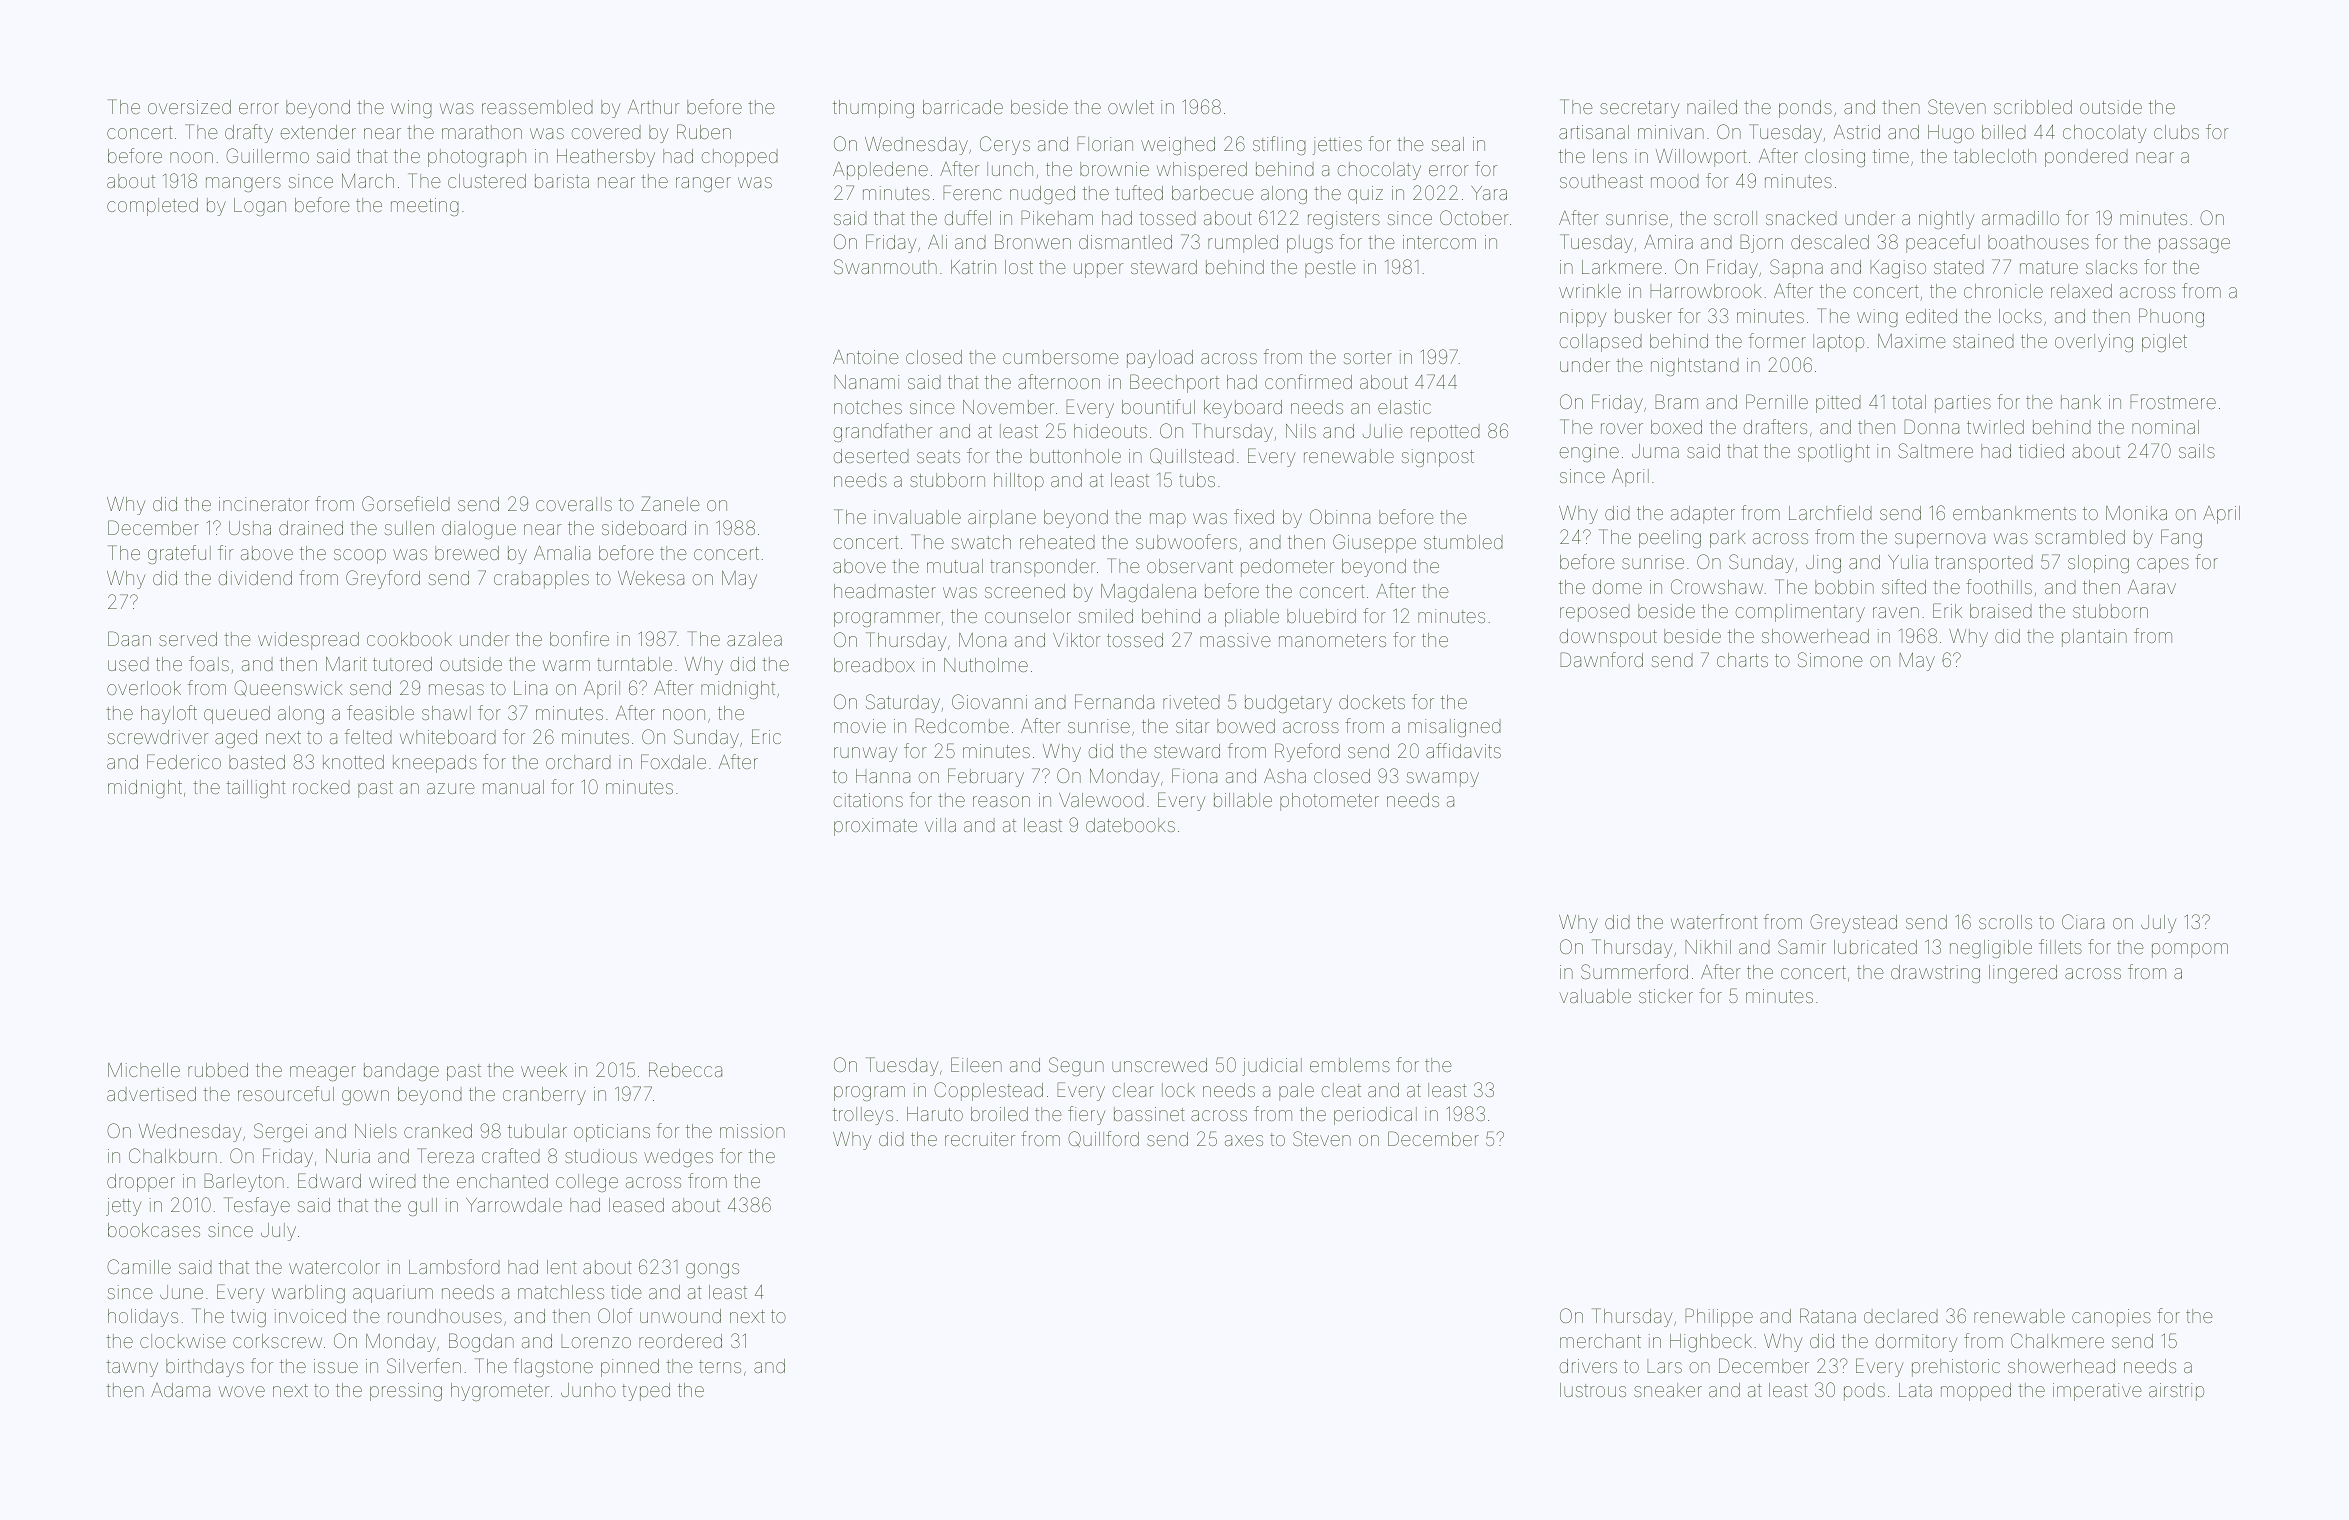 This image has width=2349, height=1520. Describe the element at coordinates (880, 171) in the image. I see `Appledene` at that location.
